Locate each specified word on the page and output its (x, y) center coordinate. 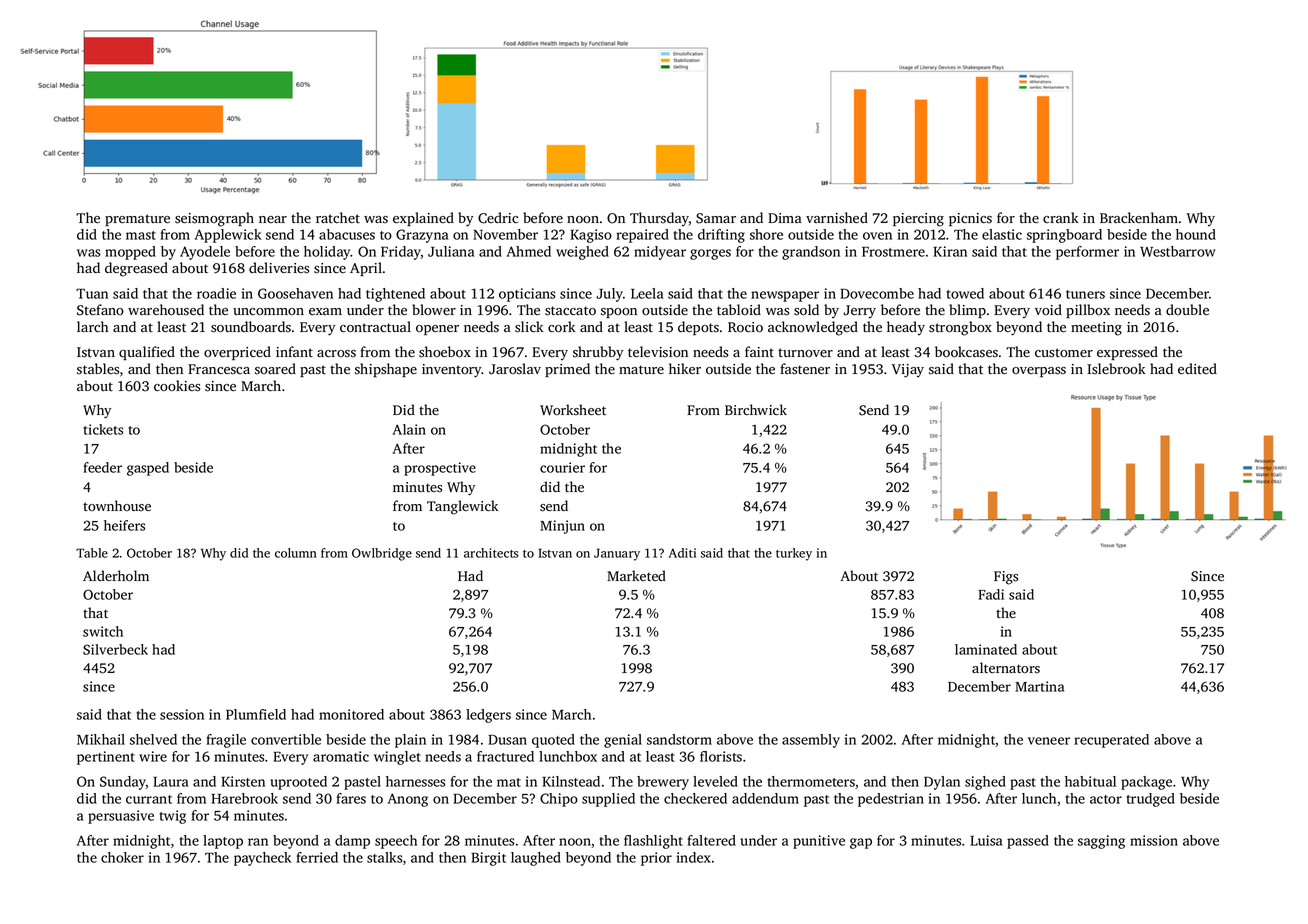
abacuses (347, 234)
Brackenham (1139, 217)
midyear (660, 253)
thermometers (811, 781)
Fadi (991, 594)
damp (352, 842)
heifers (124, 525)
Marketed (636, 575)
